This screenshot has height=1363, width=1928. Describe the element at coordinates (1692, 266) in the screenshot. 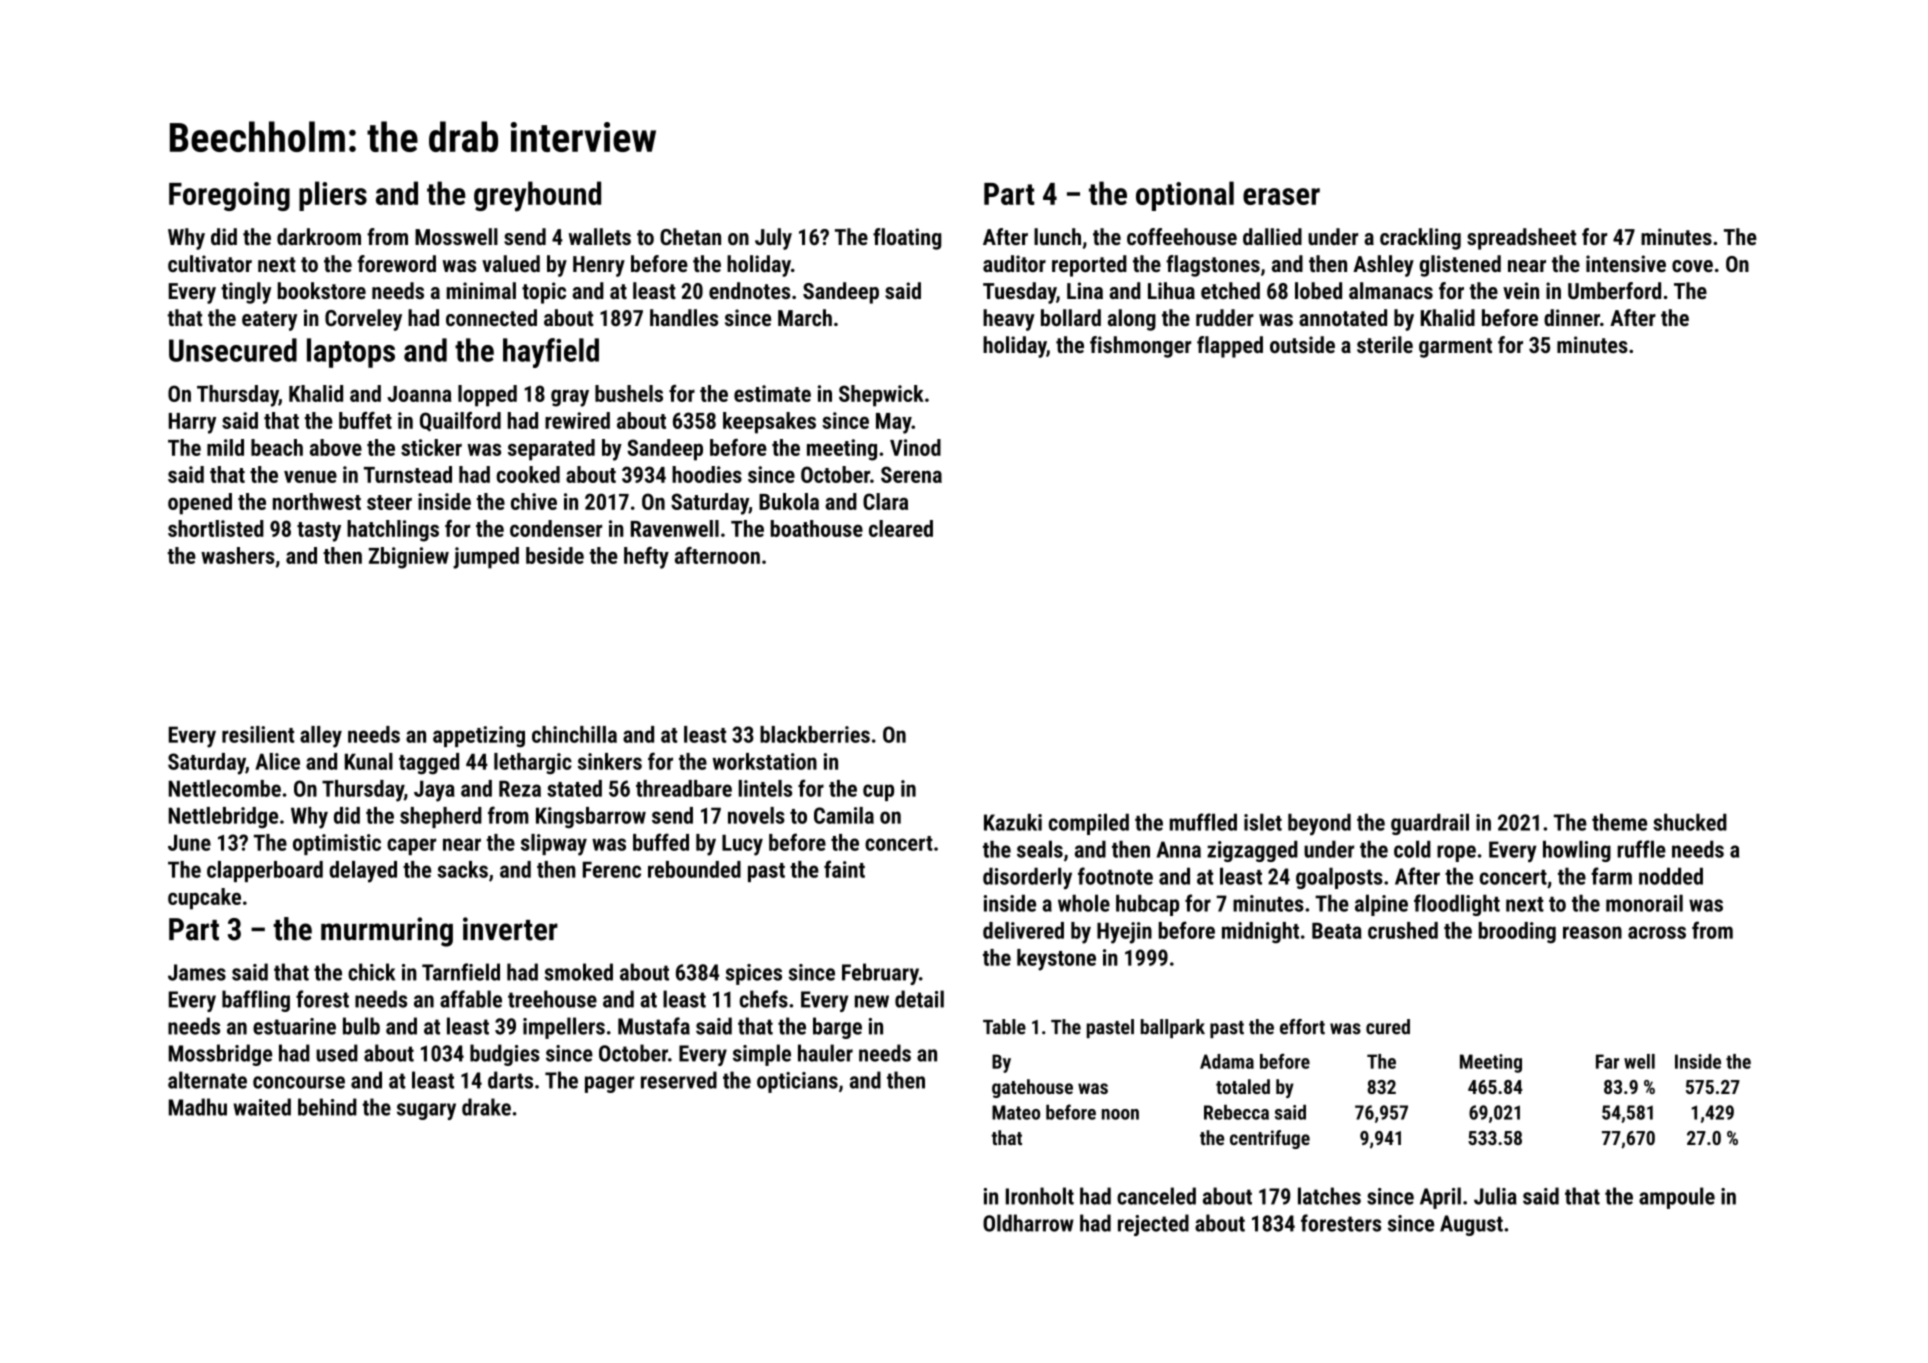

I see `cove` at that location.
